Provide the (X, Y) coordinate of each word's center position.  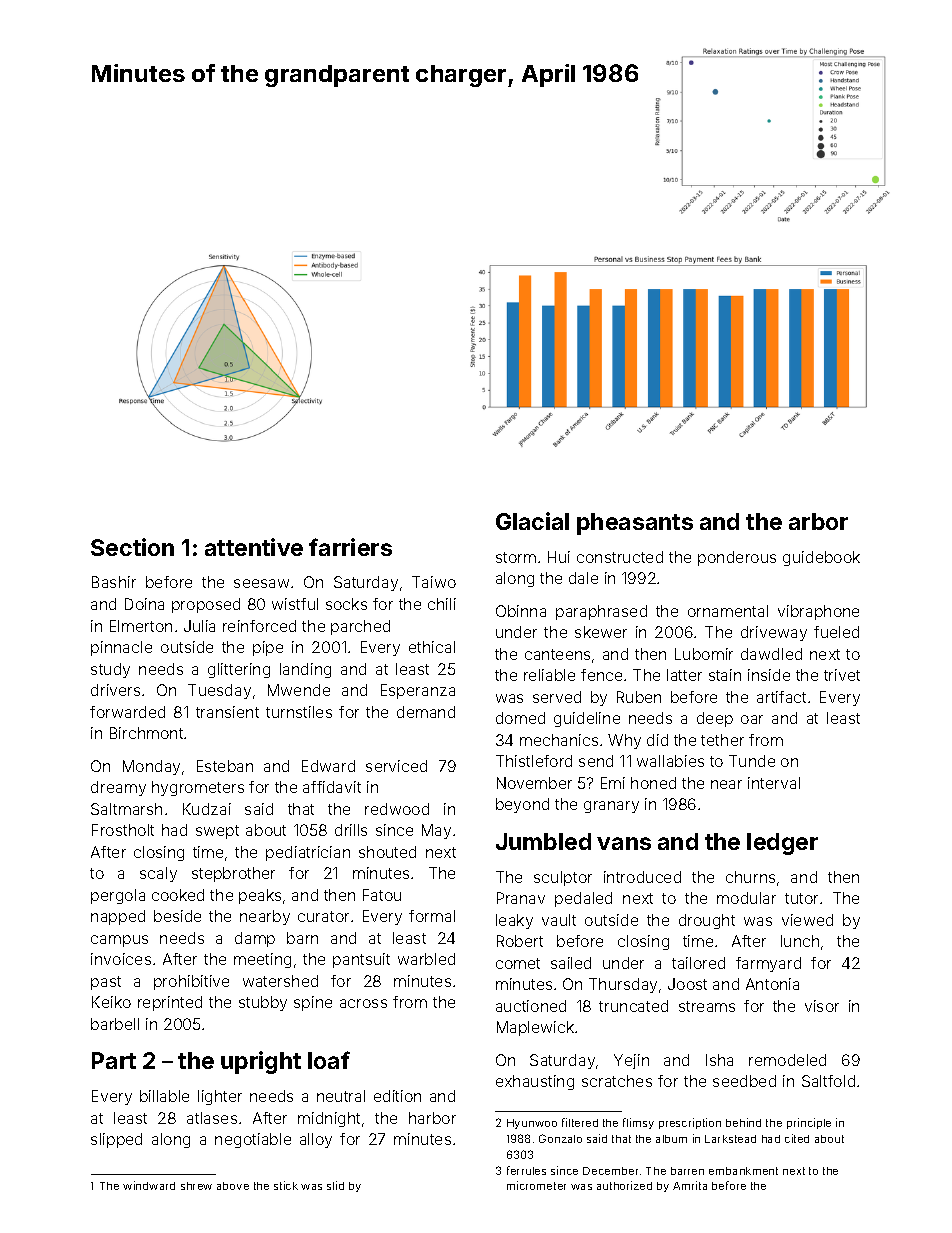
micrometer (536, 1185)
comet (518, 963)
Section (132, 547)
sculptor (563, 878)
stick (286, 1185)
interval (774, 783)
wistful (295, 604)
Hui (559, 557)
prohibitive (191, 982)
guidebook (821, 558)
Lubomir (704, 654)
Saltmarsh (126, 809)
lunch (800, 941)
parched (360, 627)
